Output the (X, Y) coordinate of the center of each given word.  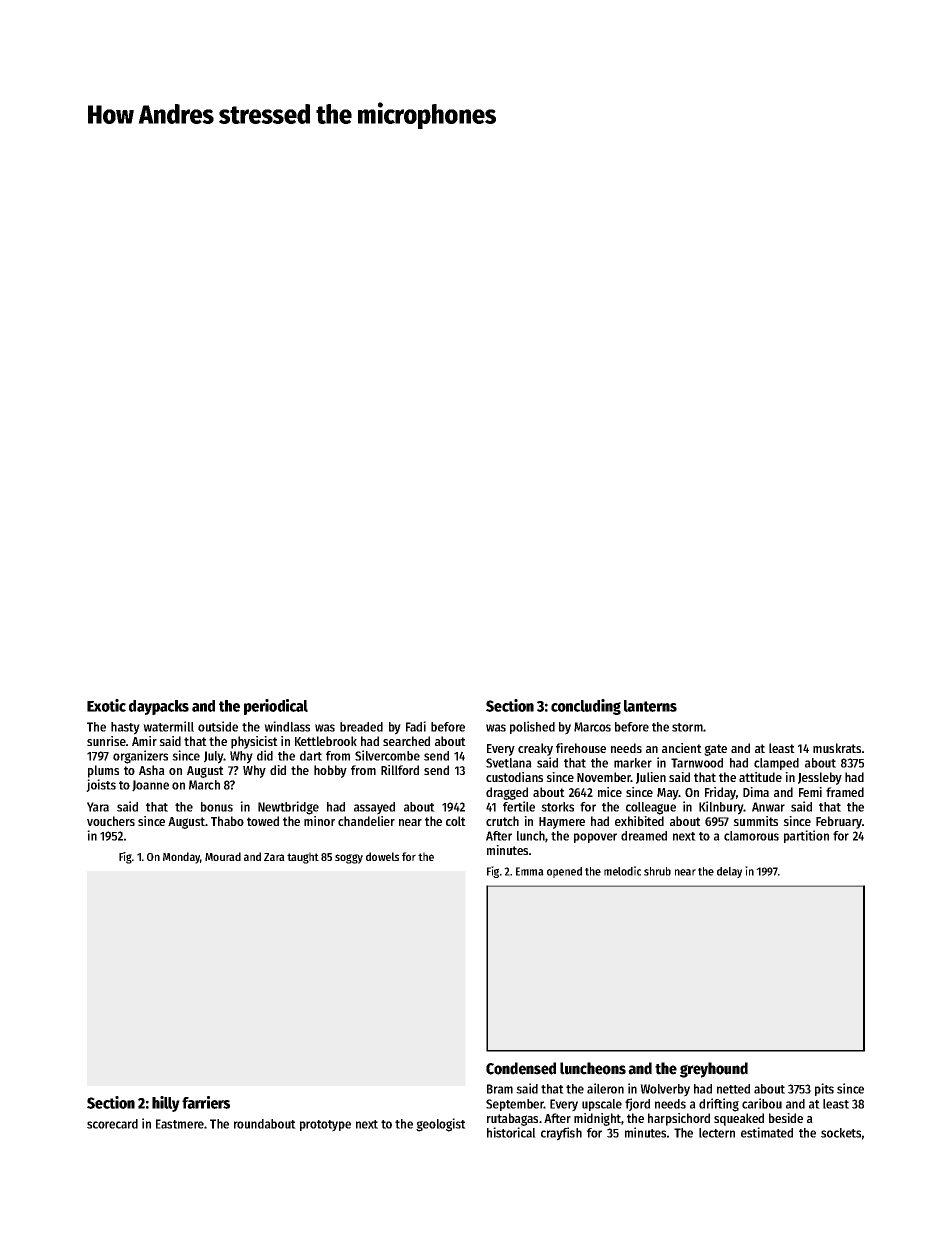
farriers (206, 1102)
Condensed (521, 1068)
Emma (530, 871)
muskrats (837, 748)
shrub (657, 871)
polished (532, 727)
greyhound (714, 1070)
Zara (274, 857)
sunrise (106, 741)
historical (511, 1132)
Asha (152, 770)
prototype (325, 1126)
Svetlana (509, 763)
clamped (776, 764)
